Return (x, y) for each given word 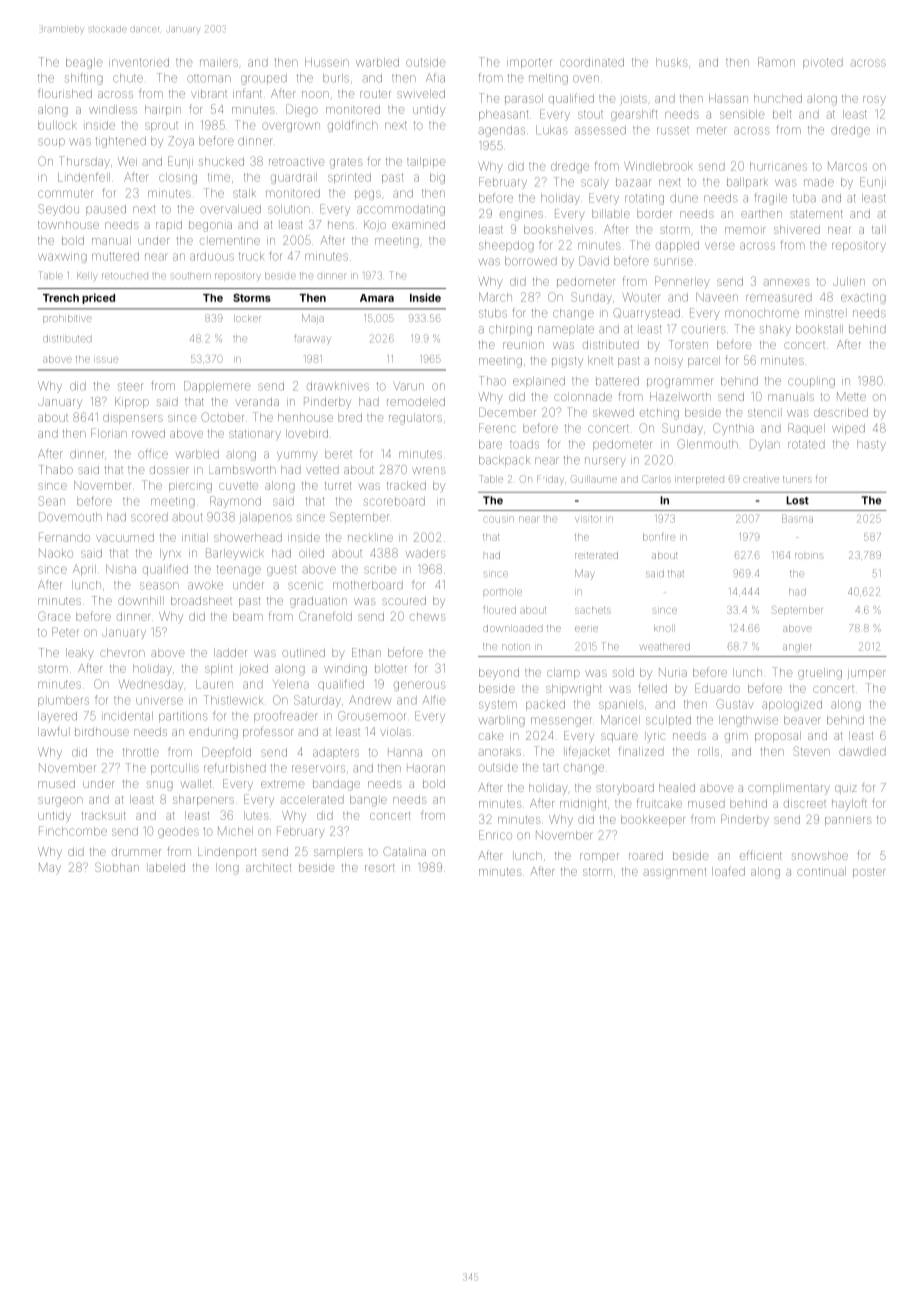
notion (516, 647)
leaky (79, 654)
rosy (874, 101)
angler (797, 648)
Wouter (641, 297)
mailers (219, 63)
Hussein (327, 62)
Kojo (375, 225)
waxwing (62, 258)
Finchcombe (73, 831)
